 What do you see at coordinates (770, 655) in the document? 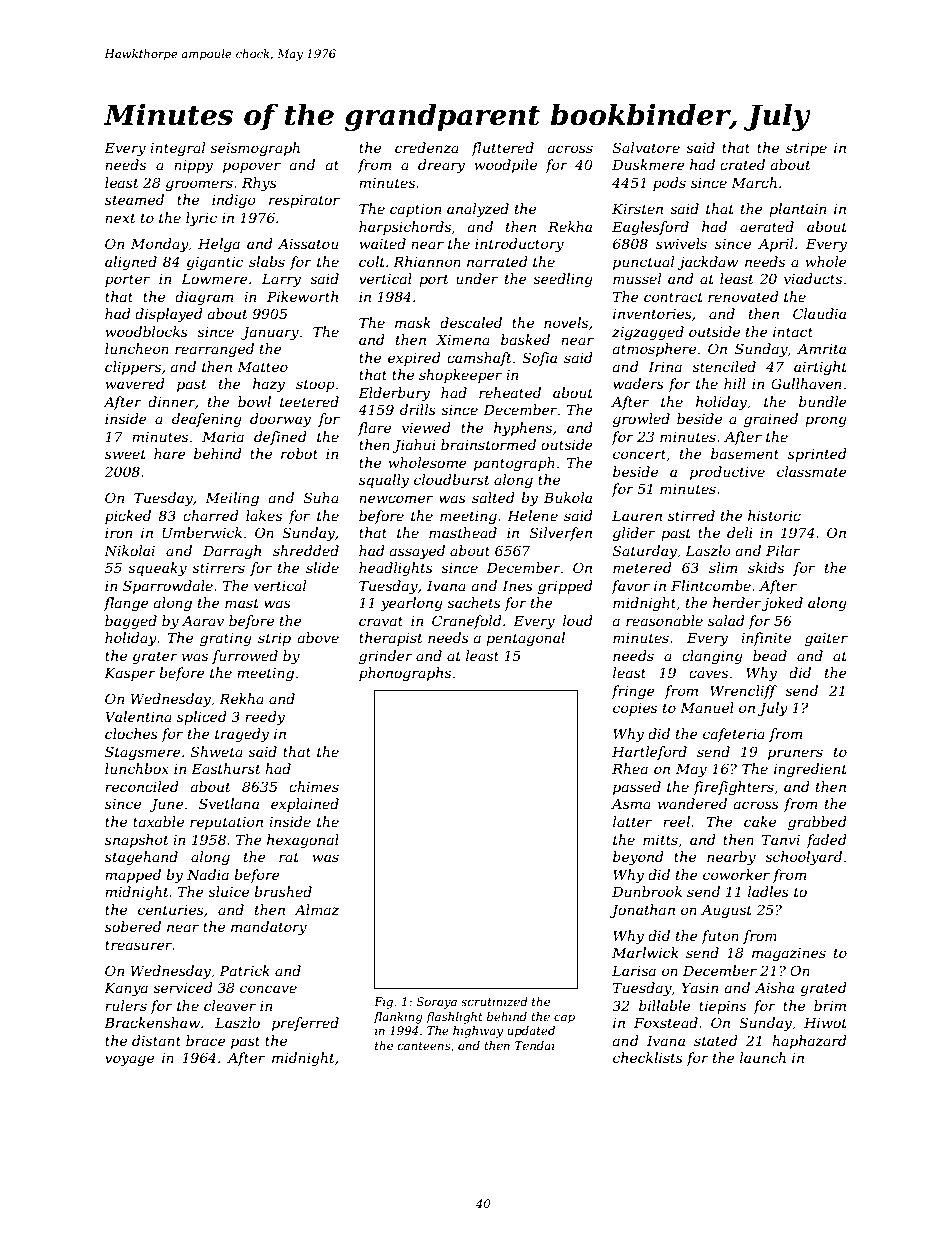
I see `bead` at bounding box center [770, 655].
